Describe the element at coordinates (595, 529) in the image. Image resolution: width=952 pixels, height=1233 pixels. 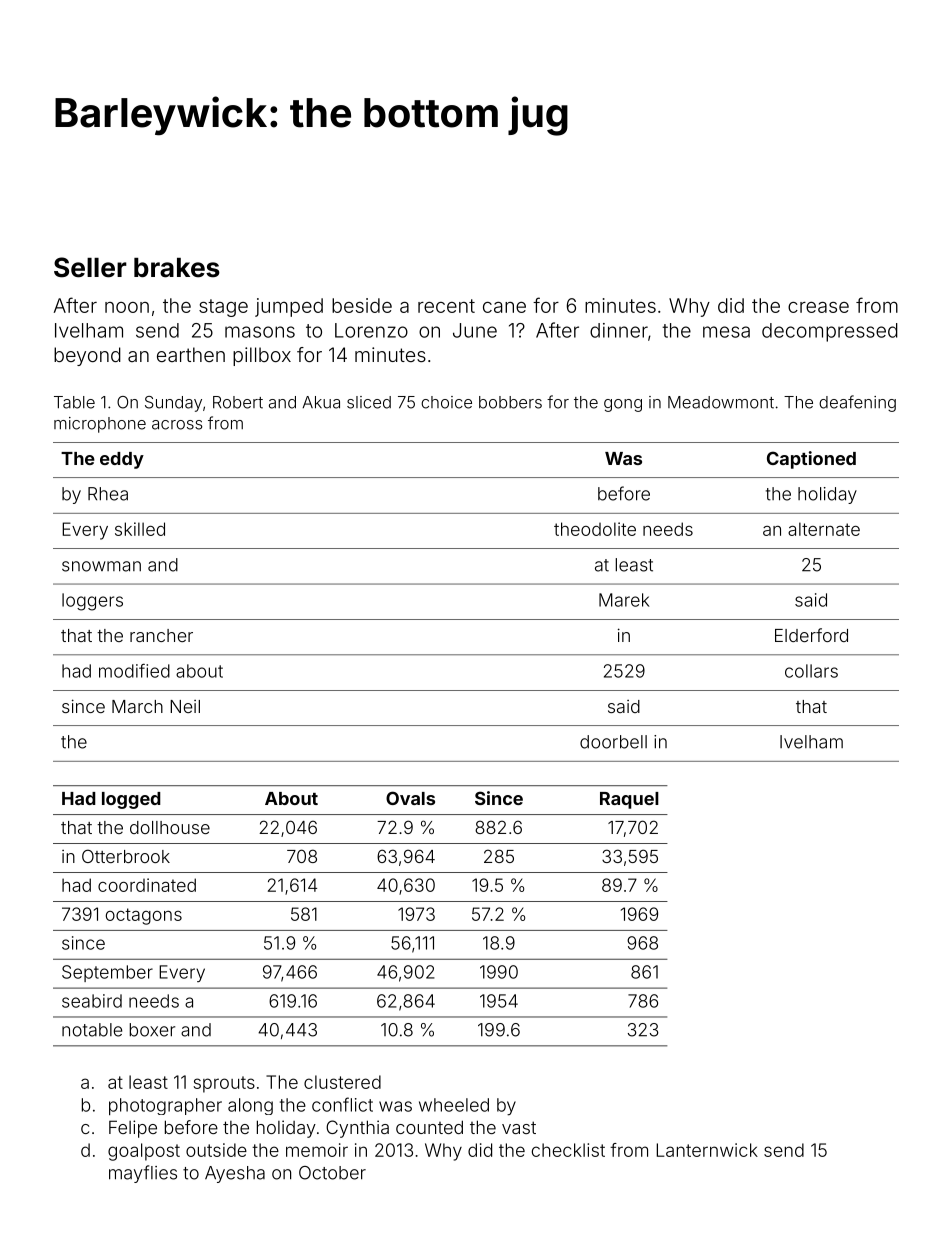
I see `theodolite` at that location.
